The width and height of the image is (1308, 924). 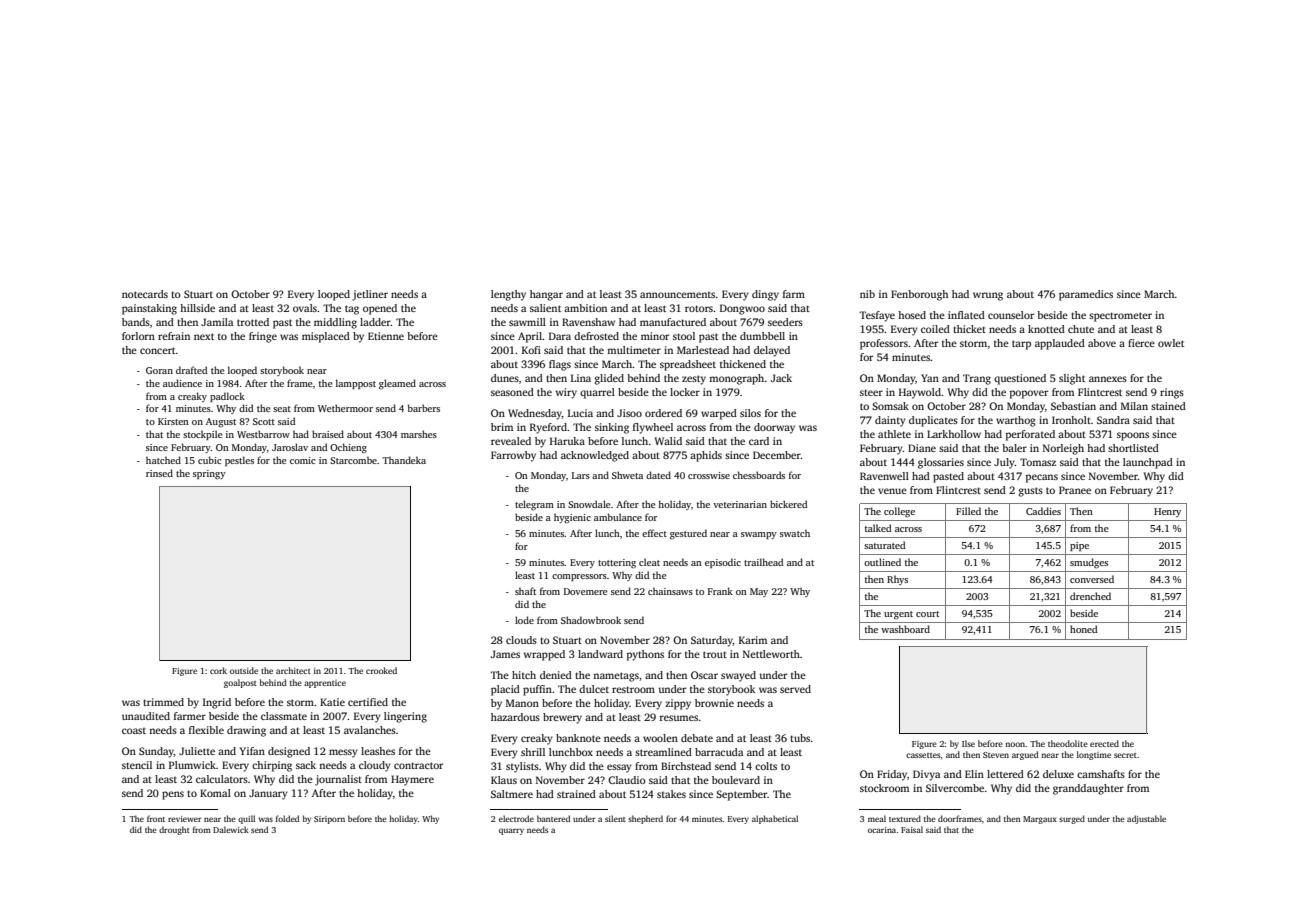 I want to click on crosswise, so click(x=709, y=475).
